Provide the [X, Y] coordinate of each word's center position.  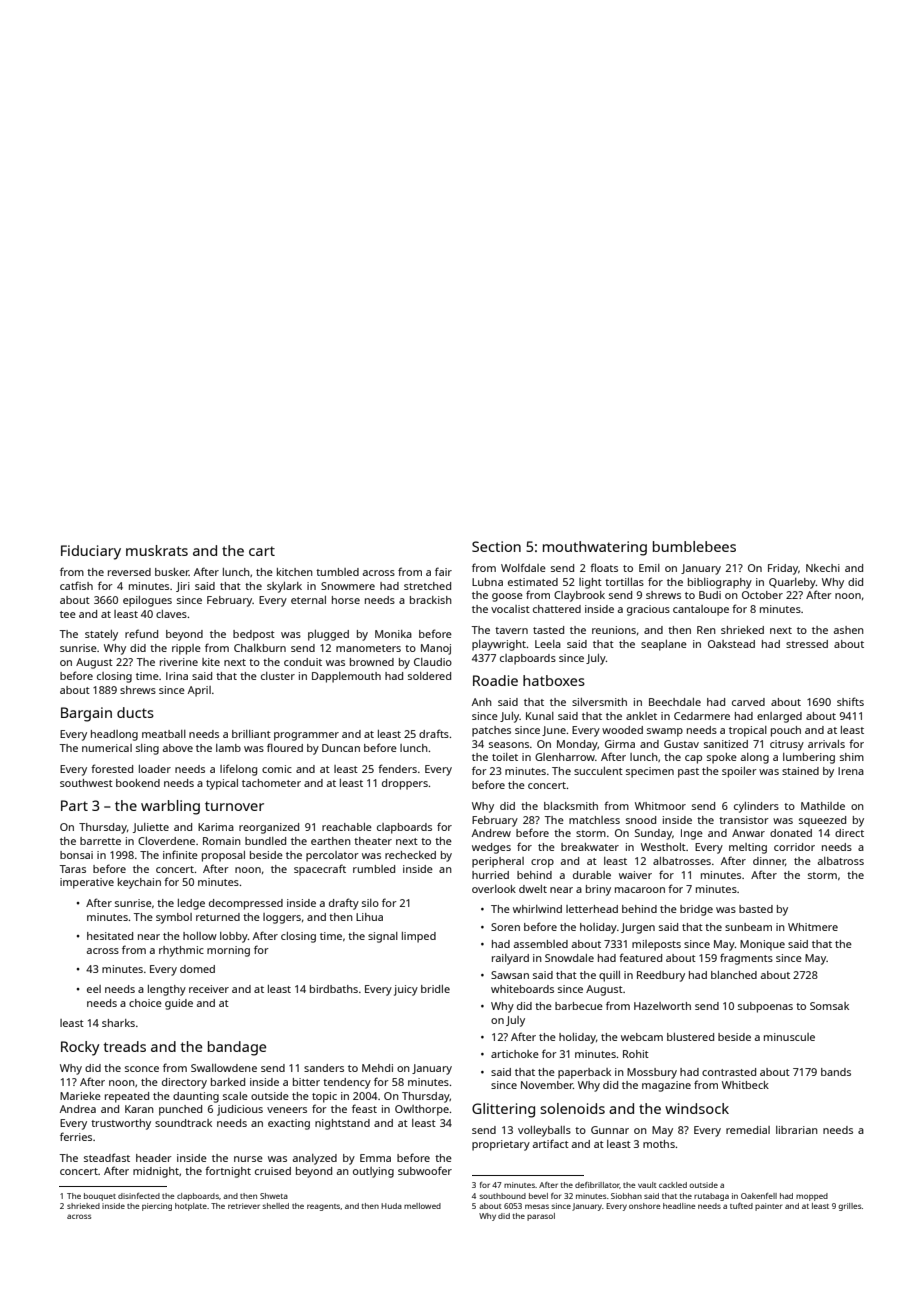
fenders [397, 768]
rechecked [410, 855]
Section [496, 546]
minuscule [789, 1037]
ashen [849, 630]
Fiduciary [91, 552]
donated [791, 833]
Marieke [80, 1096]
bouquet [100, 1197]
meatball [164, 734]
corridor [794, 847]
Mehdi [377, 1068]
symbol [174, 918]
